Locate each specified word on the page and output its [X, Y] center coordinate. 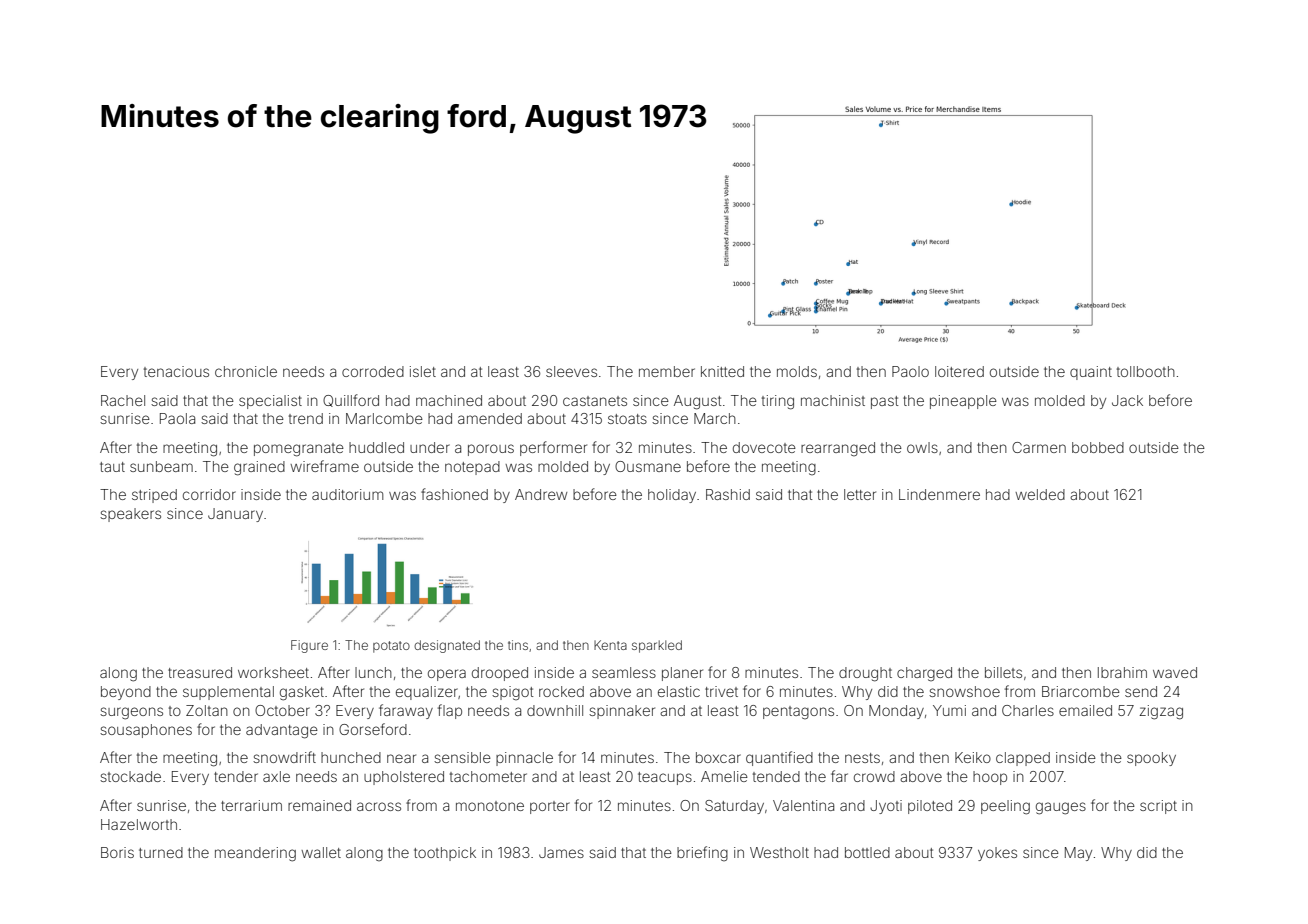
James [561, 852]
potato [391, 647]
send [1141, 691]
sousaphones [146, 731]
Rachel [123, 400]
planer [682, 674]
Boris [117, 852]
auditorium [347, 494]
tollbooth [1146, 371]
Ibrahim [1122, 672]
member [667, 371]
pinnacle [524, 759]
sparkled [657, 646]
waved [1175, 672]
